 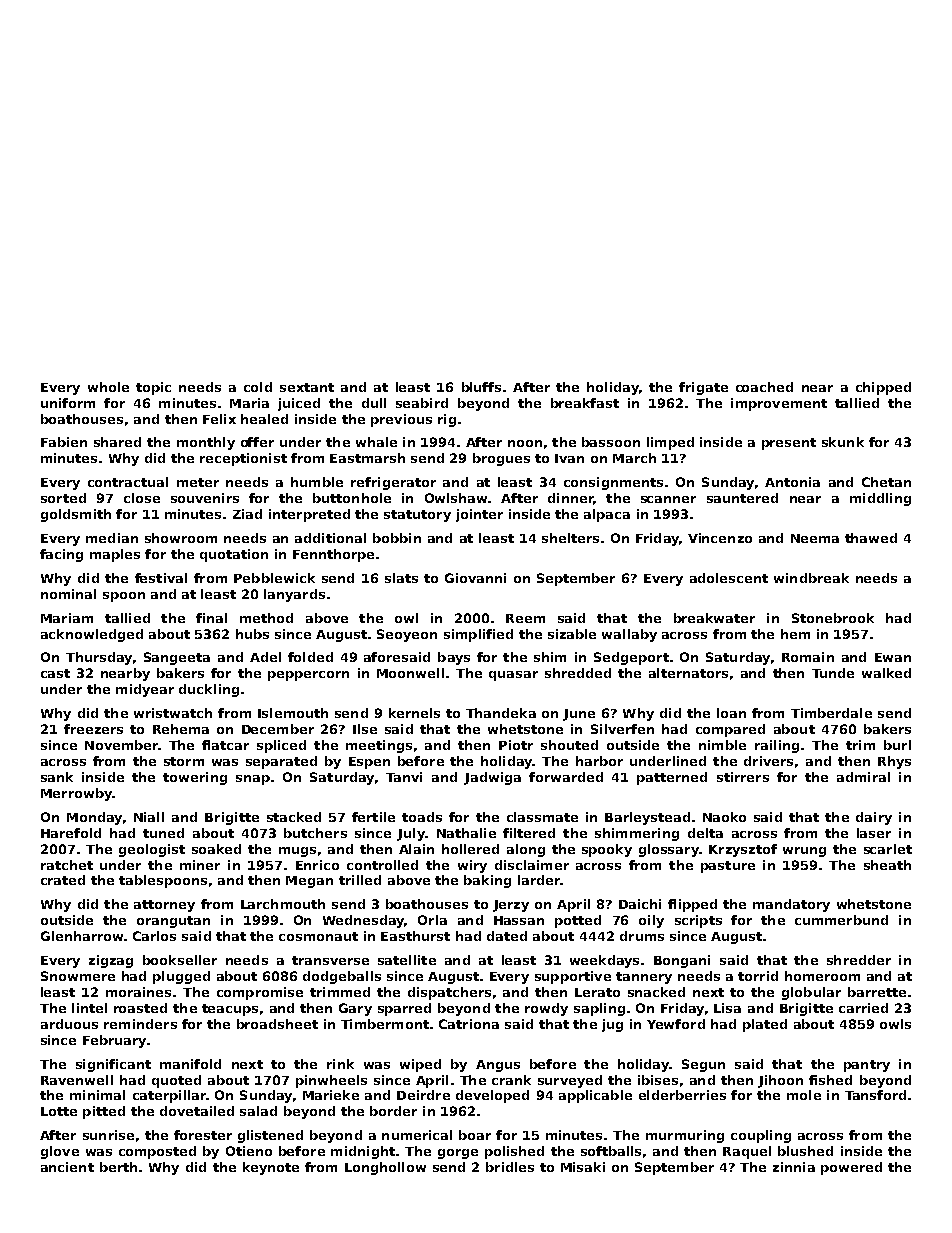 What do you see at coordinates (181, 729) in the screenshot?
I see `Rehema` at bounding box center [181, 729].
